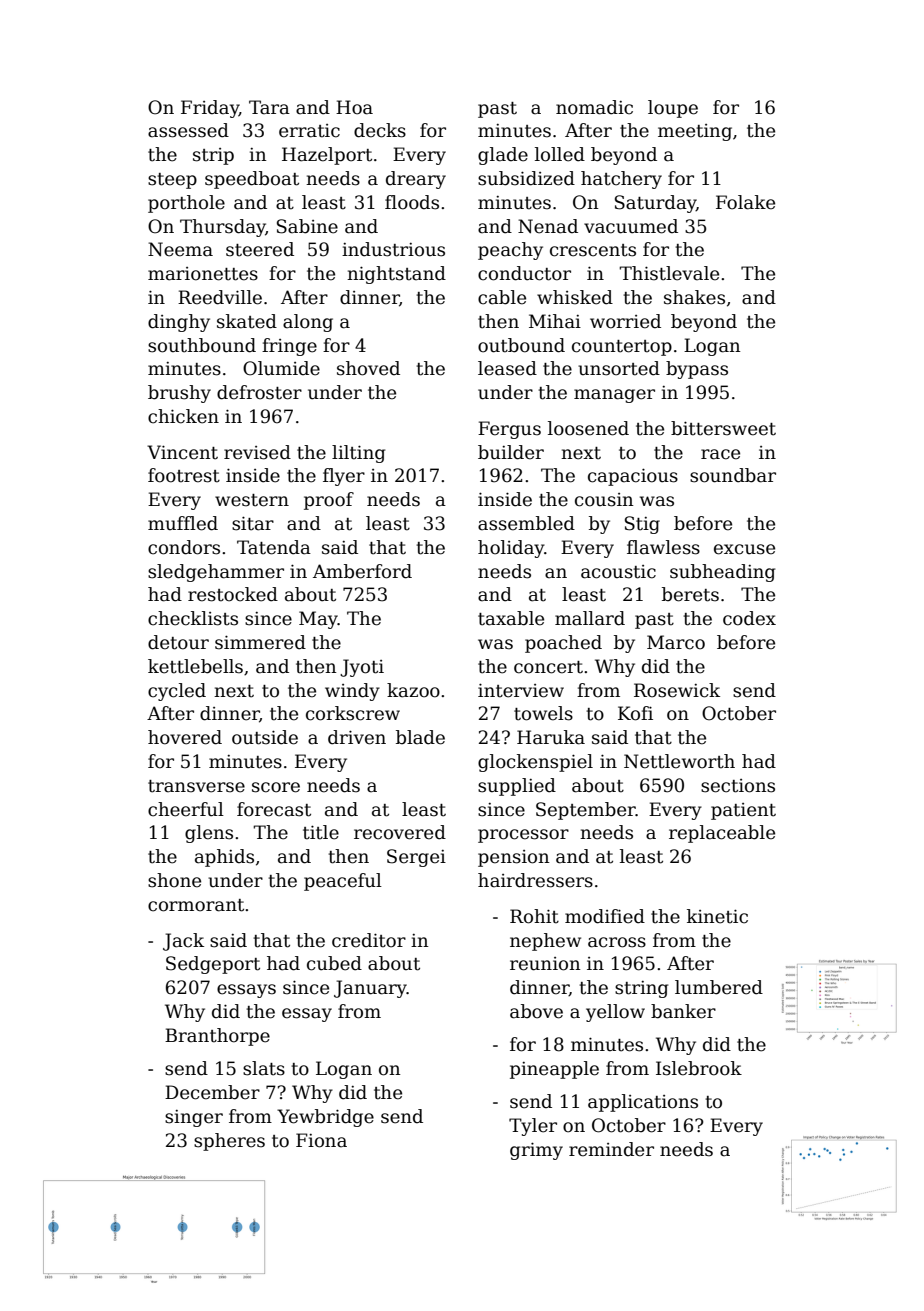 This image has height=1311, width=924. Describe the element at coordinates (669, 273) in the image. I see `Thistlevale` at that location.
